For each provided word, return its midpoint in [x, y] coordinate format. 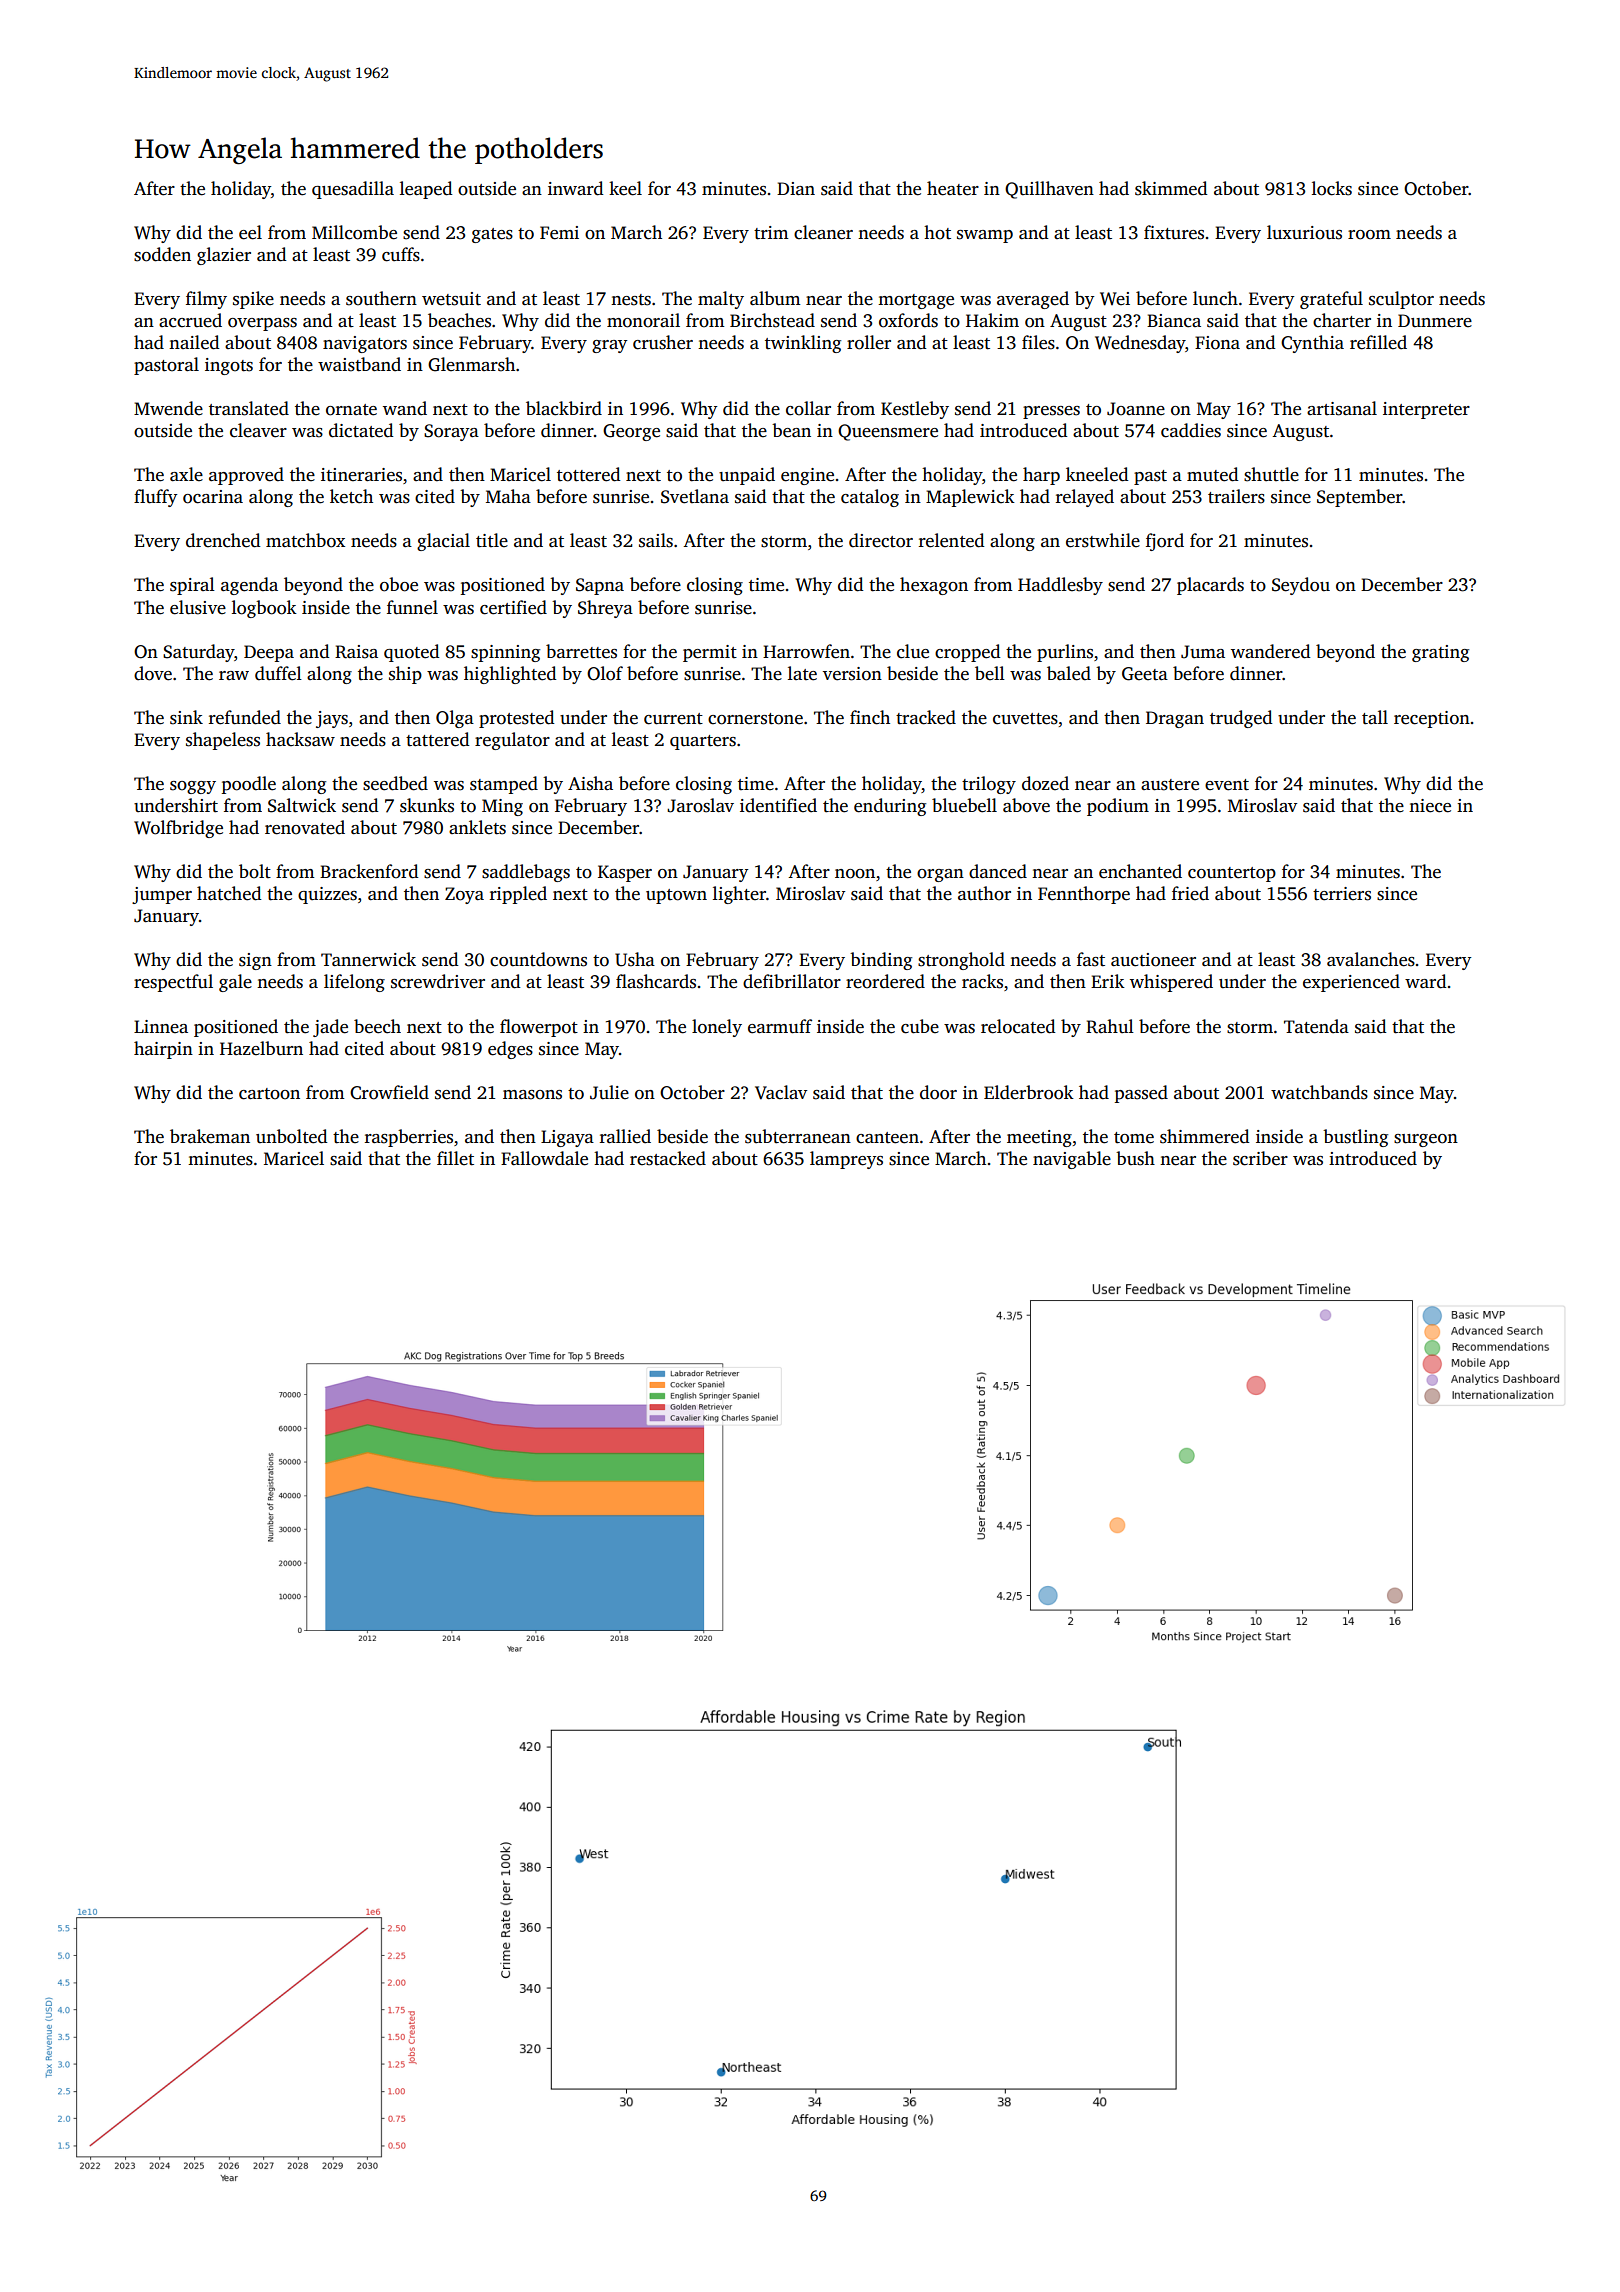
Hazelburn [261, 1048]
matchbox [305, 540]
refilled [1378, 342]
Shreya [605, 609]
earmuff [780, 1026]
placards [1210, 586]
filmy [206, 300]
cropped [967, 653]
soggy [193, 787]
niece [1430, 806]
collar [808, 408]
